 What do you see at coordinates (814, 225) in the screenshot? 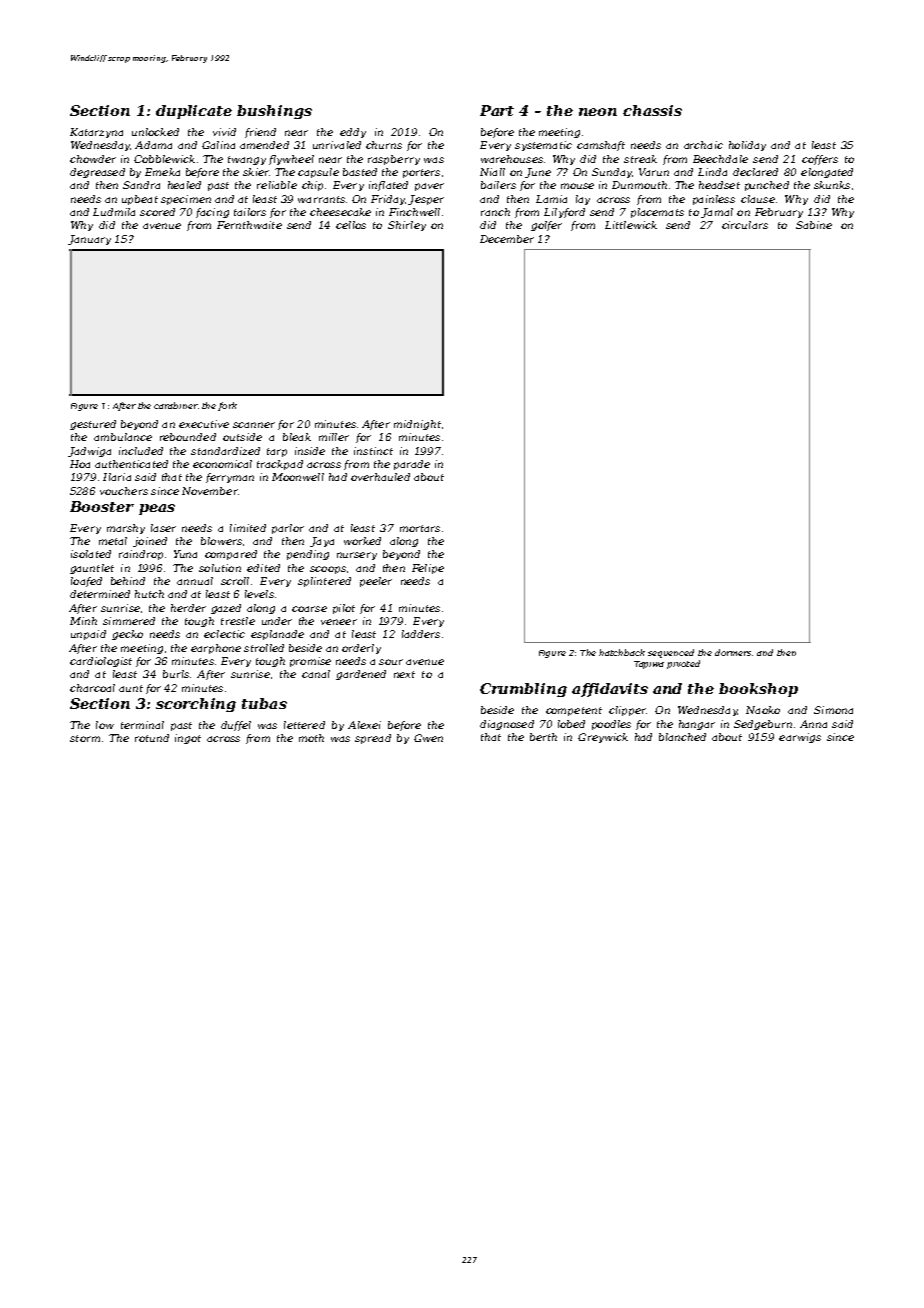
I see `Sabine` at bounding box center [814, 225].
